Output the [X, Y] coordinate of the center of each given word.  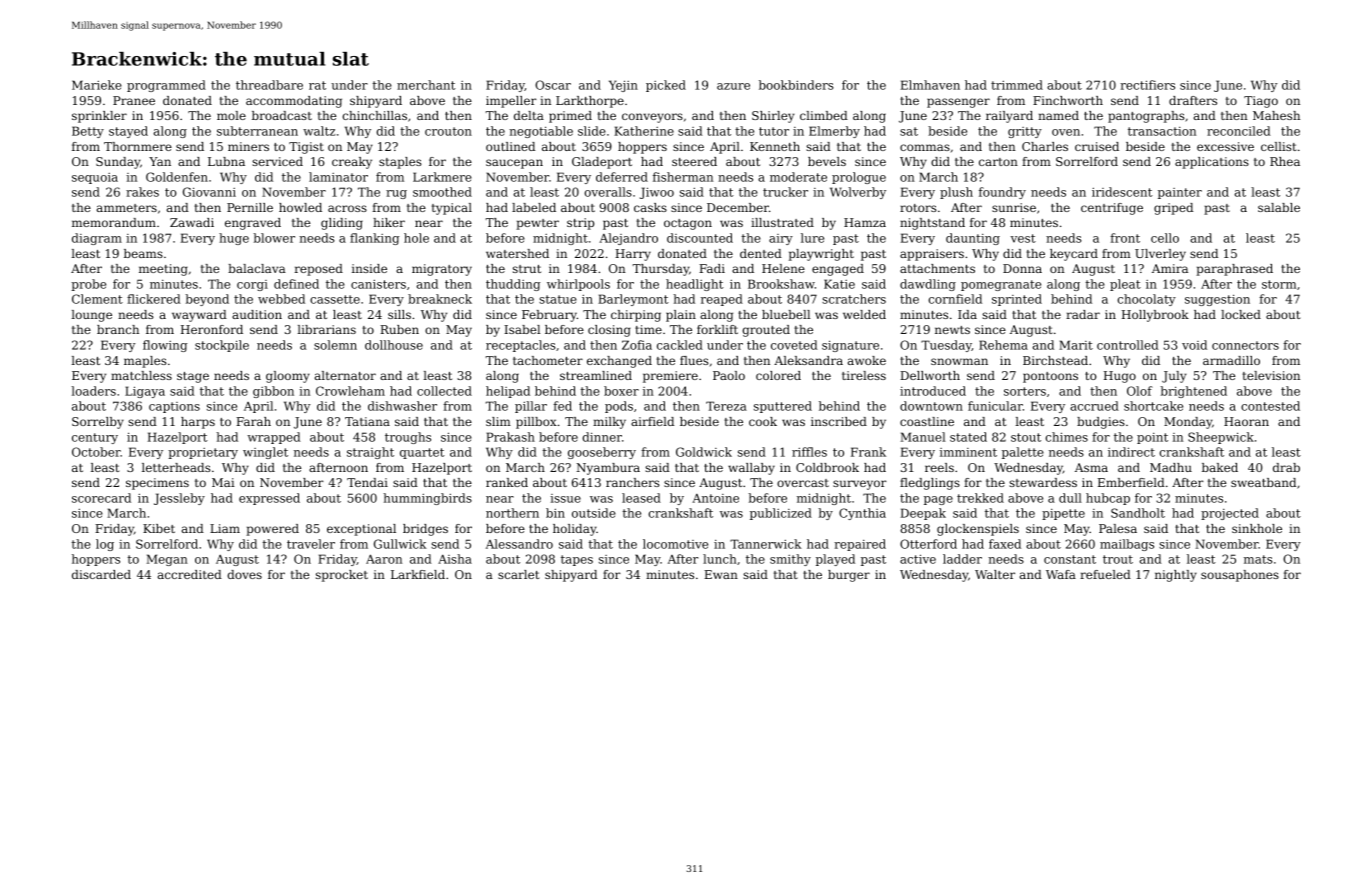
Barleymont [633, 300]
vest [1023, 238]
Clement [97, 299]
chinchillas [375, 115]
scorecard [101, 498]
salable [1279, 207]
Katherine [644, 131]
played [835, 560]
